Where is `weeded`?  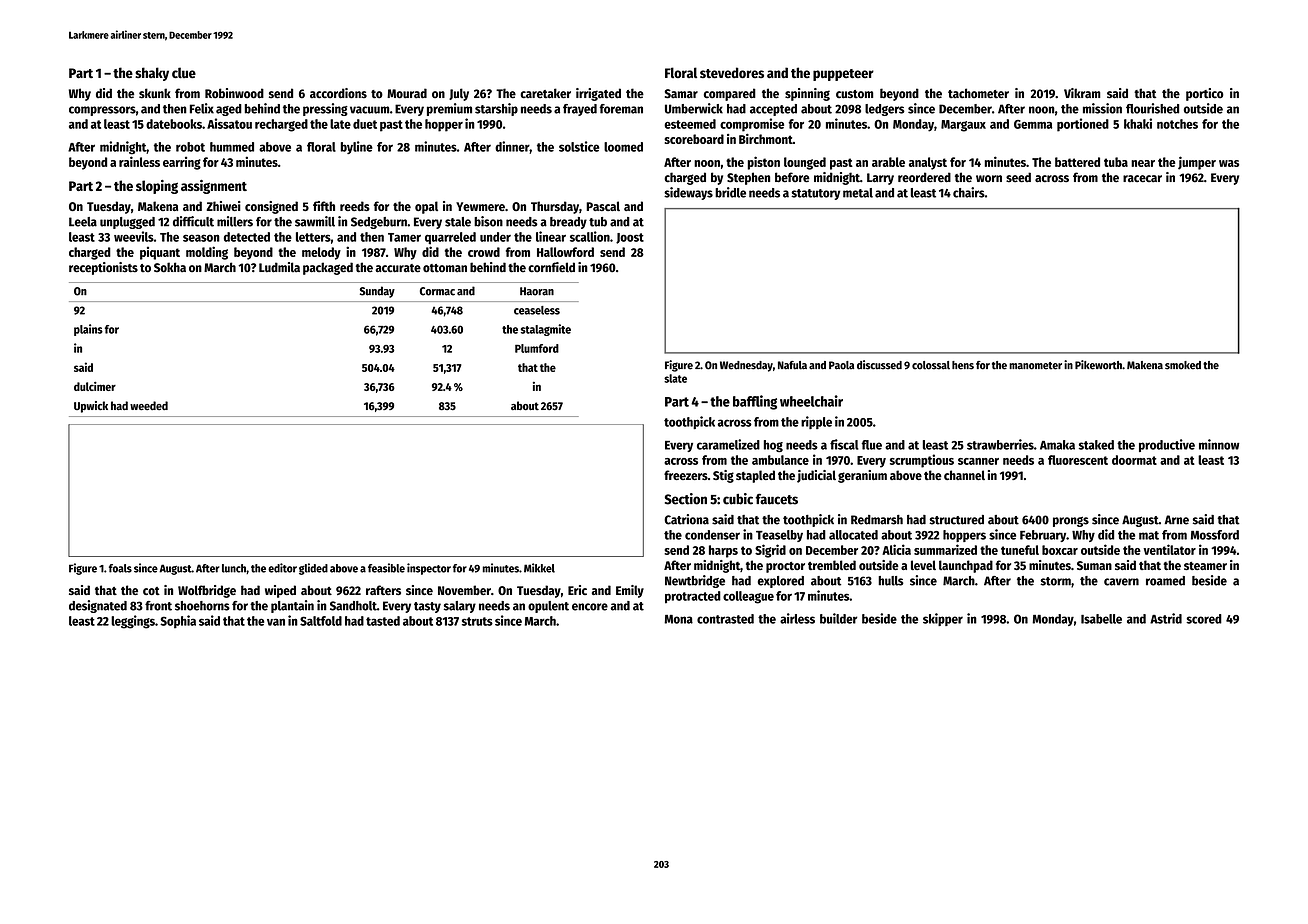 weeded is located at coordinates (149, 406).
